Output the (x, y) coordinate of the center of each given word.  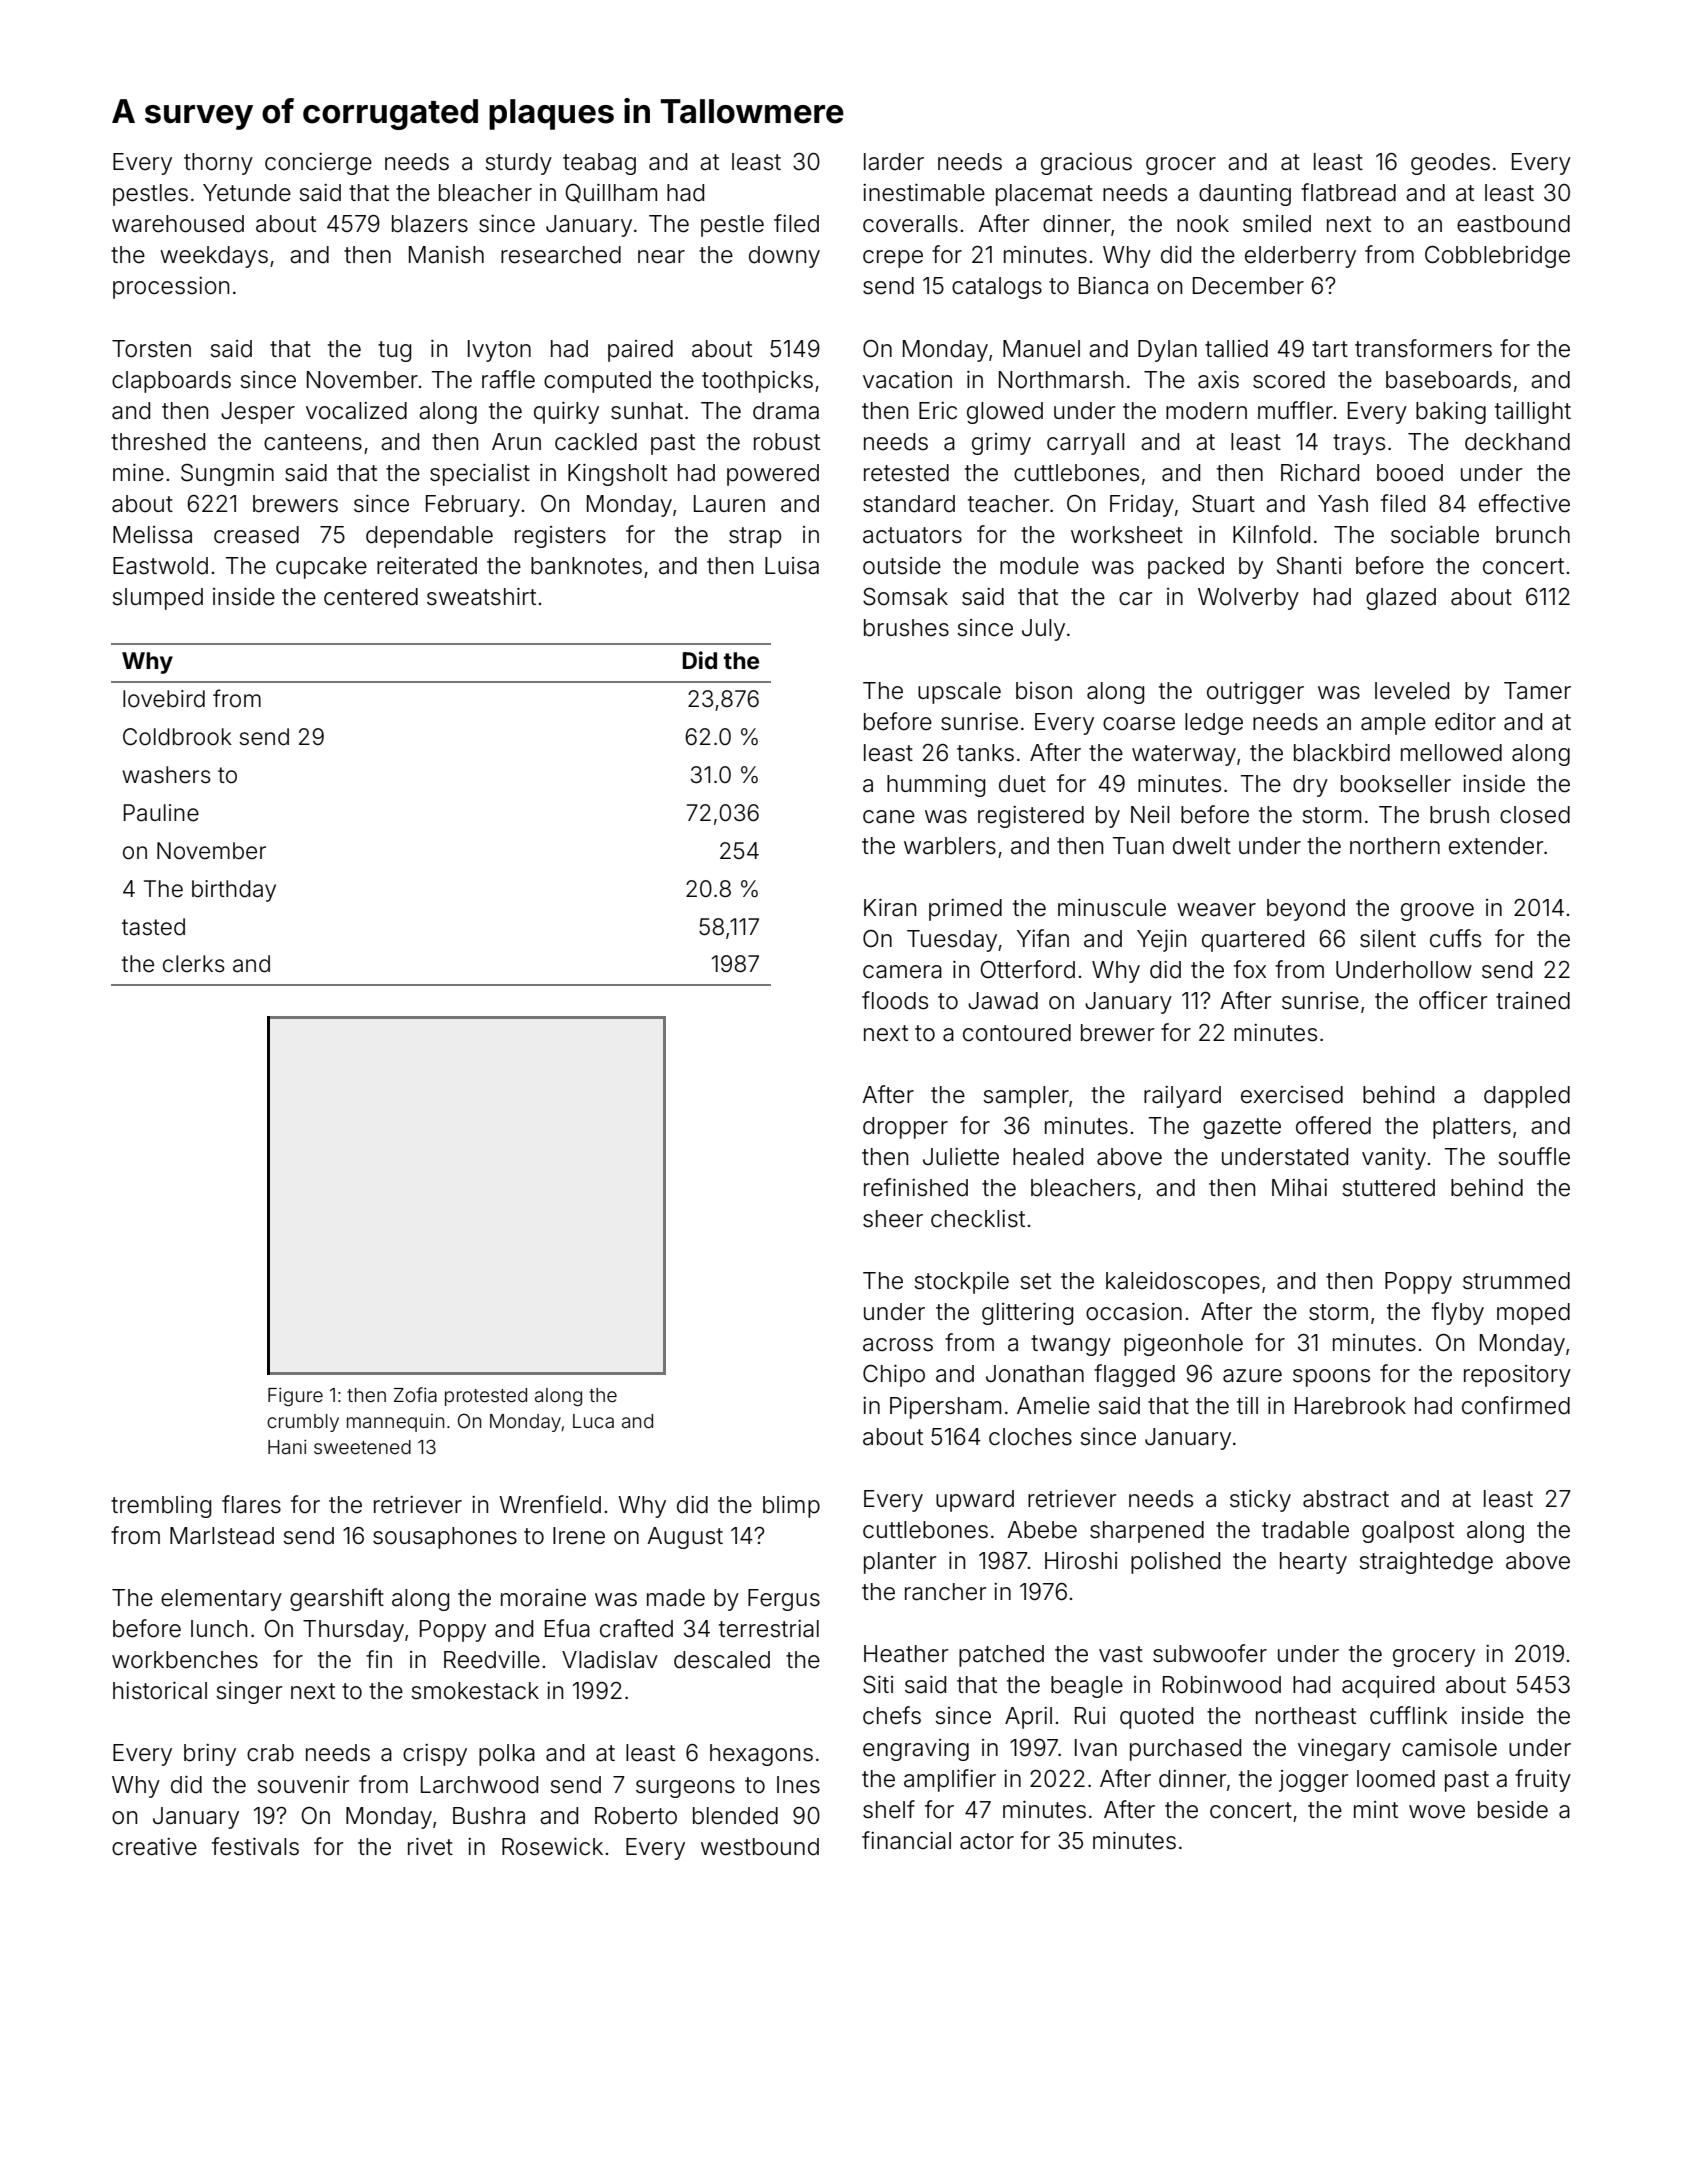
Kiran (890, 908)
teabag (599, 164)
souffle (1534, 1156)
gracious (1086, 164)
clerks (194, 964)
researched (561, 255)
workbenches (185, 1660)
